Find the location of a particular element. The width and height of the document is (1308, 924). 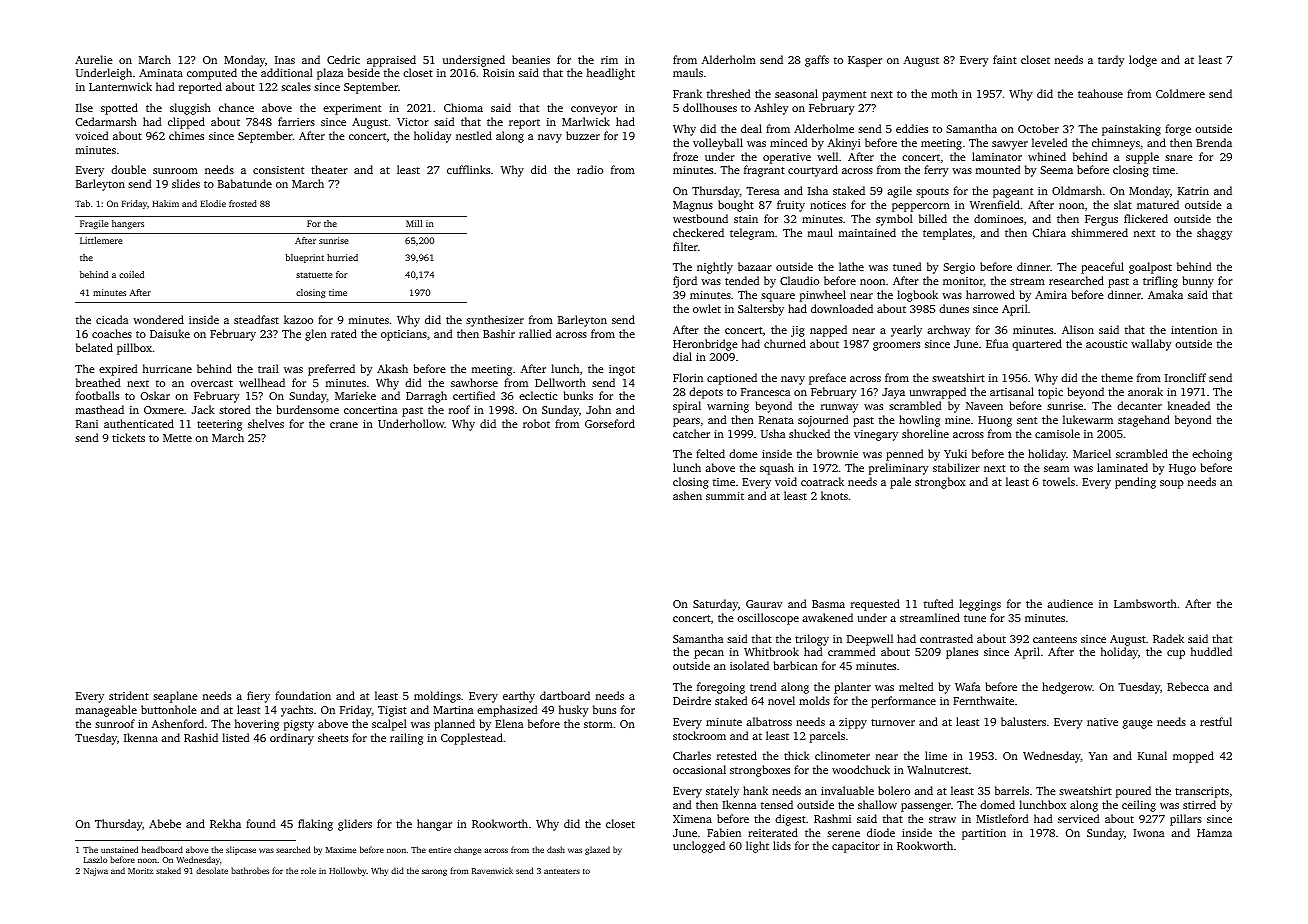

Rekha is located at coordinates (225, 823).
